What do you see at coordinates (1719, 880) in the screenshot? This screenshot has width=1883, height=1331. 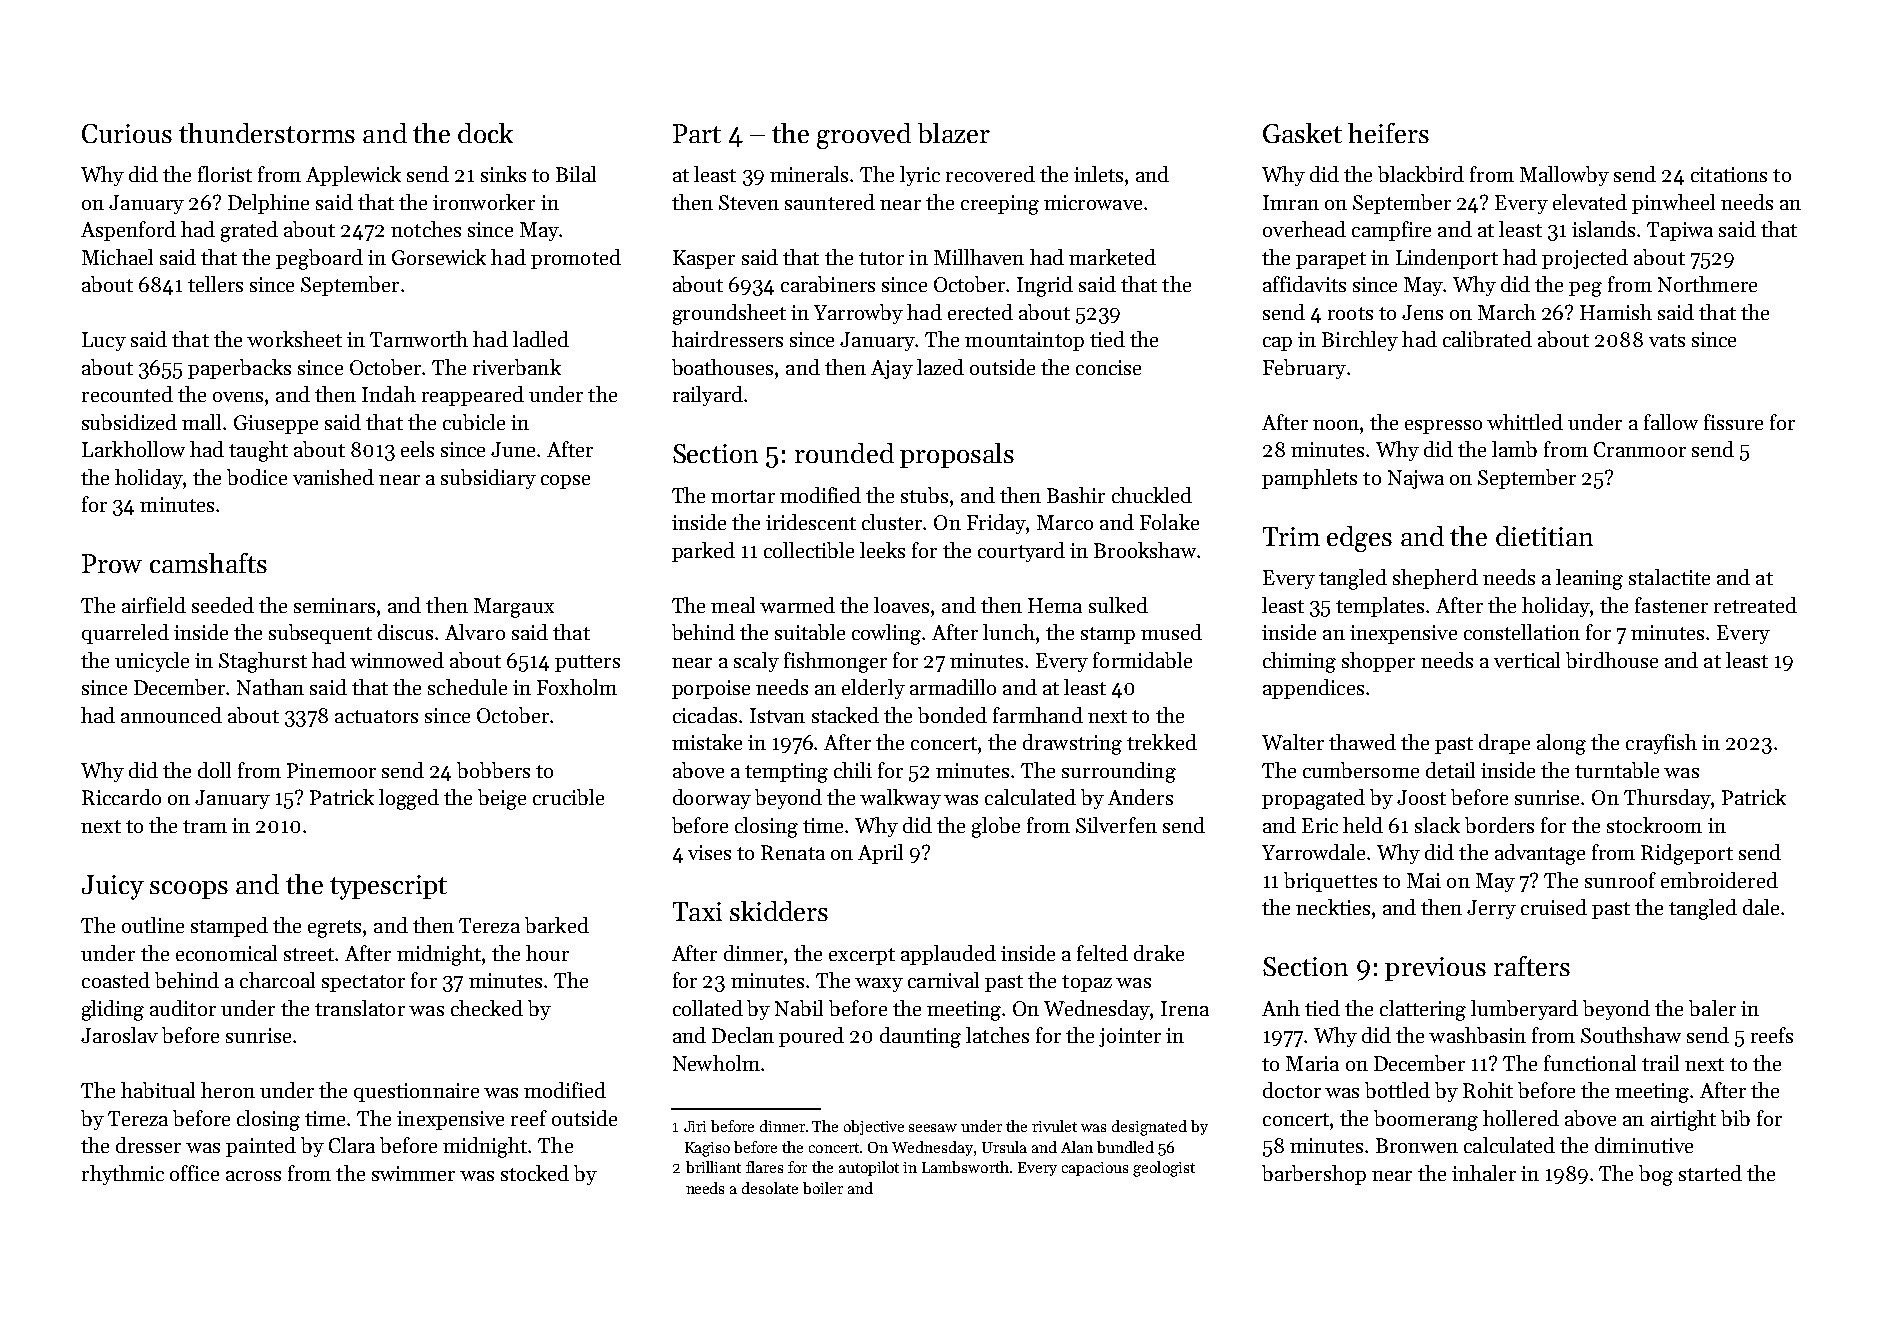 I see `embroidered` at bounding box center [1719, 880].
